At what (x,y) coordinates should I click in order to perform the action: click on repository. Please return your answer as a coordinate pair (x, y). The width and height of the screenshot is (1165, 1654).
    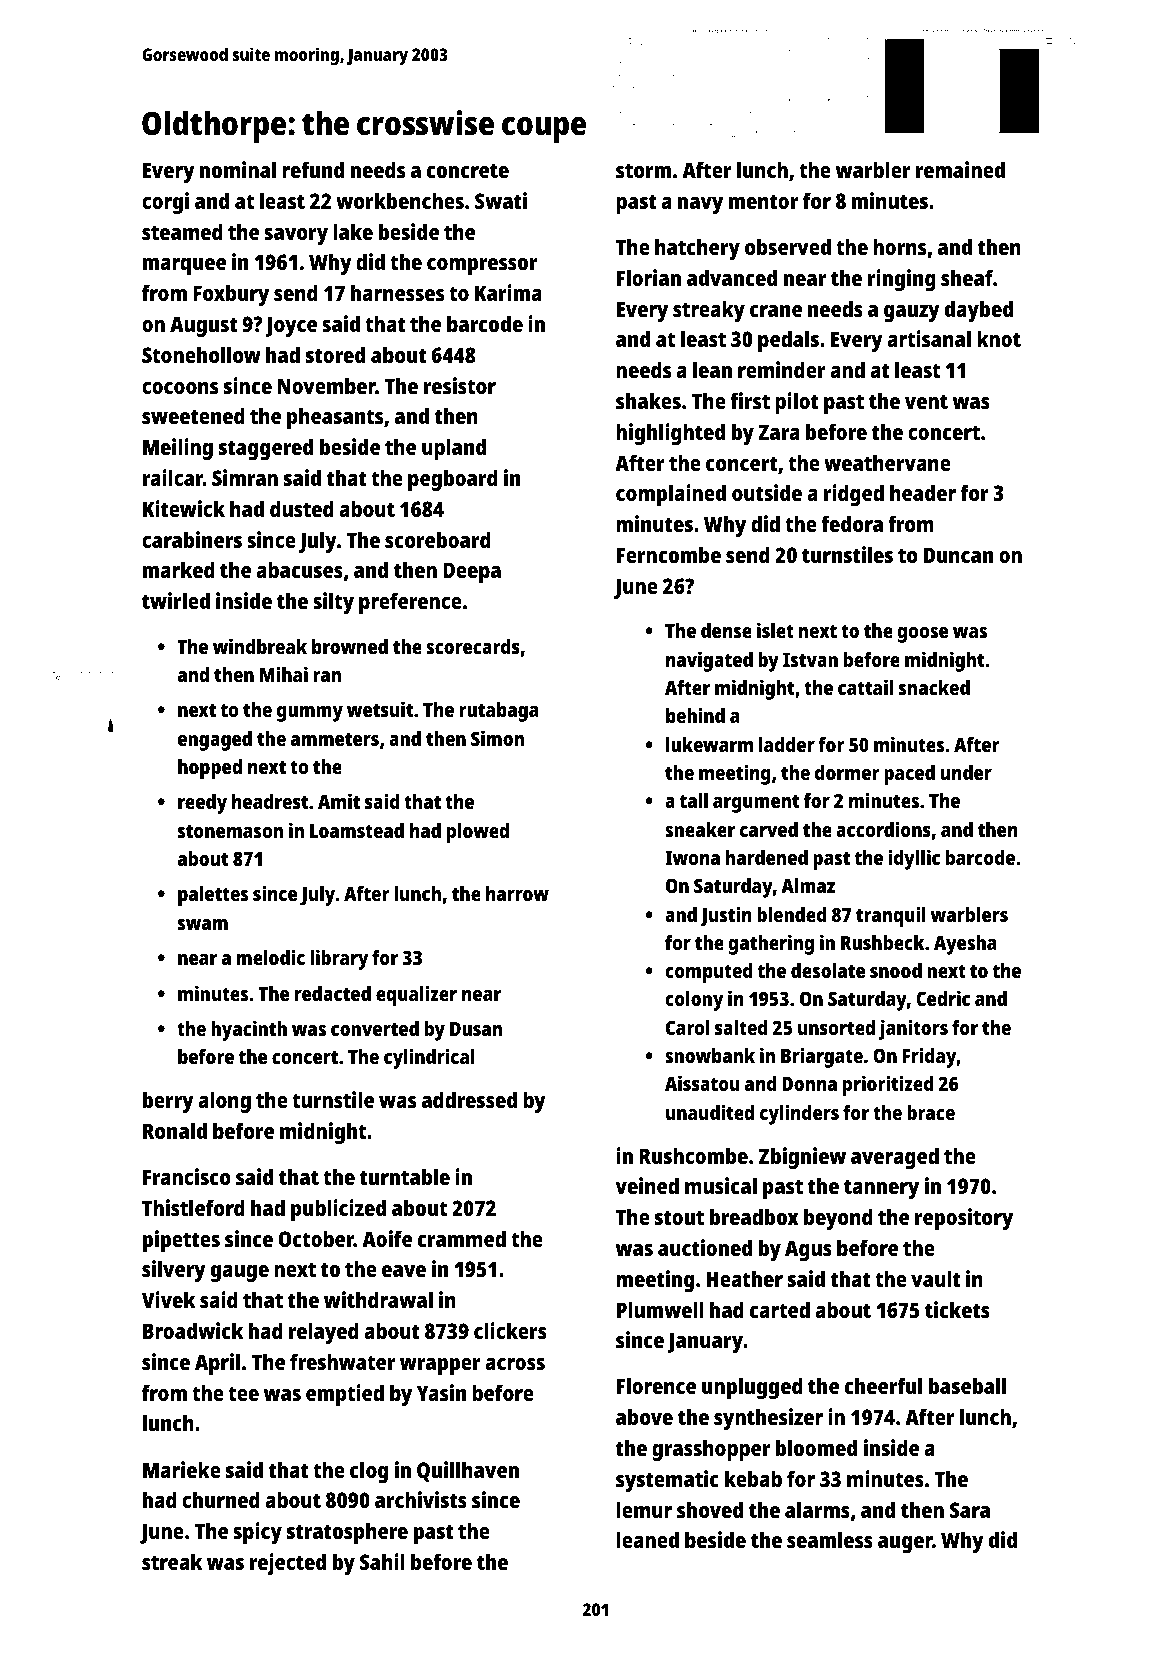
    Looking at the image, I should click on (964, 1219).
